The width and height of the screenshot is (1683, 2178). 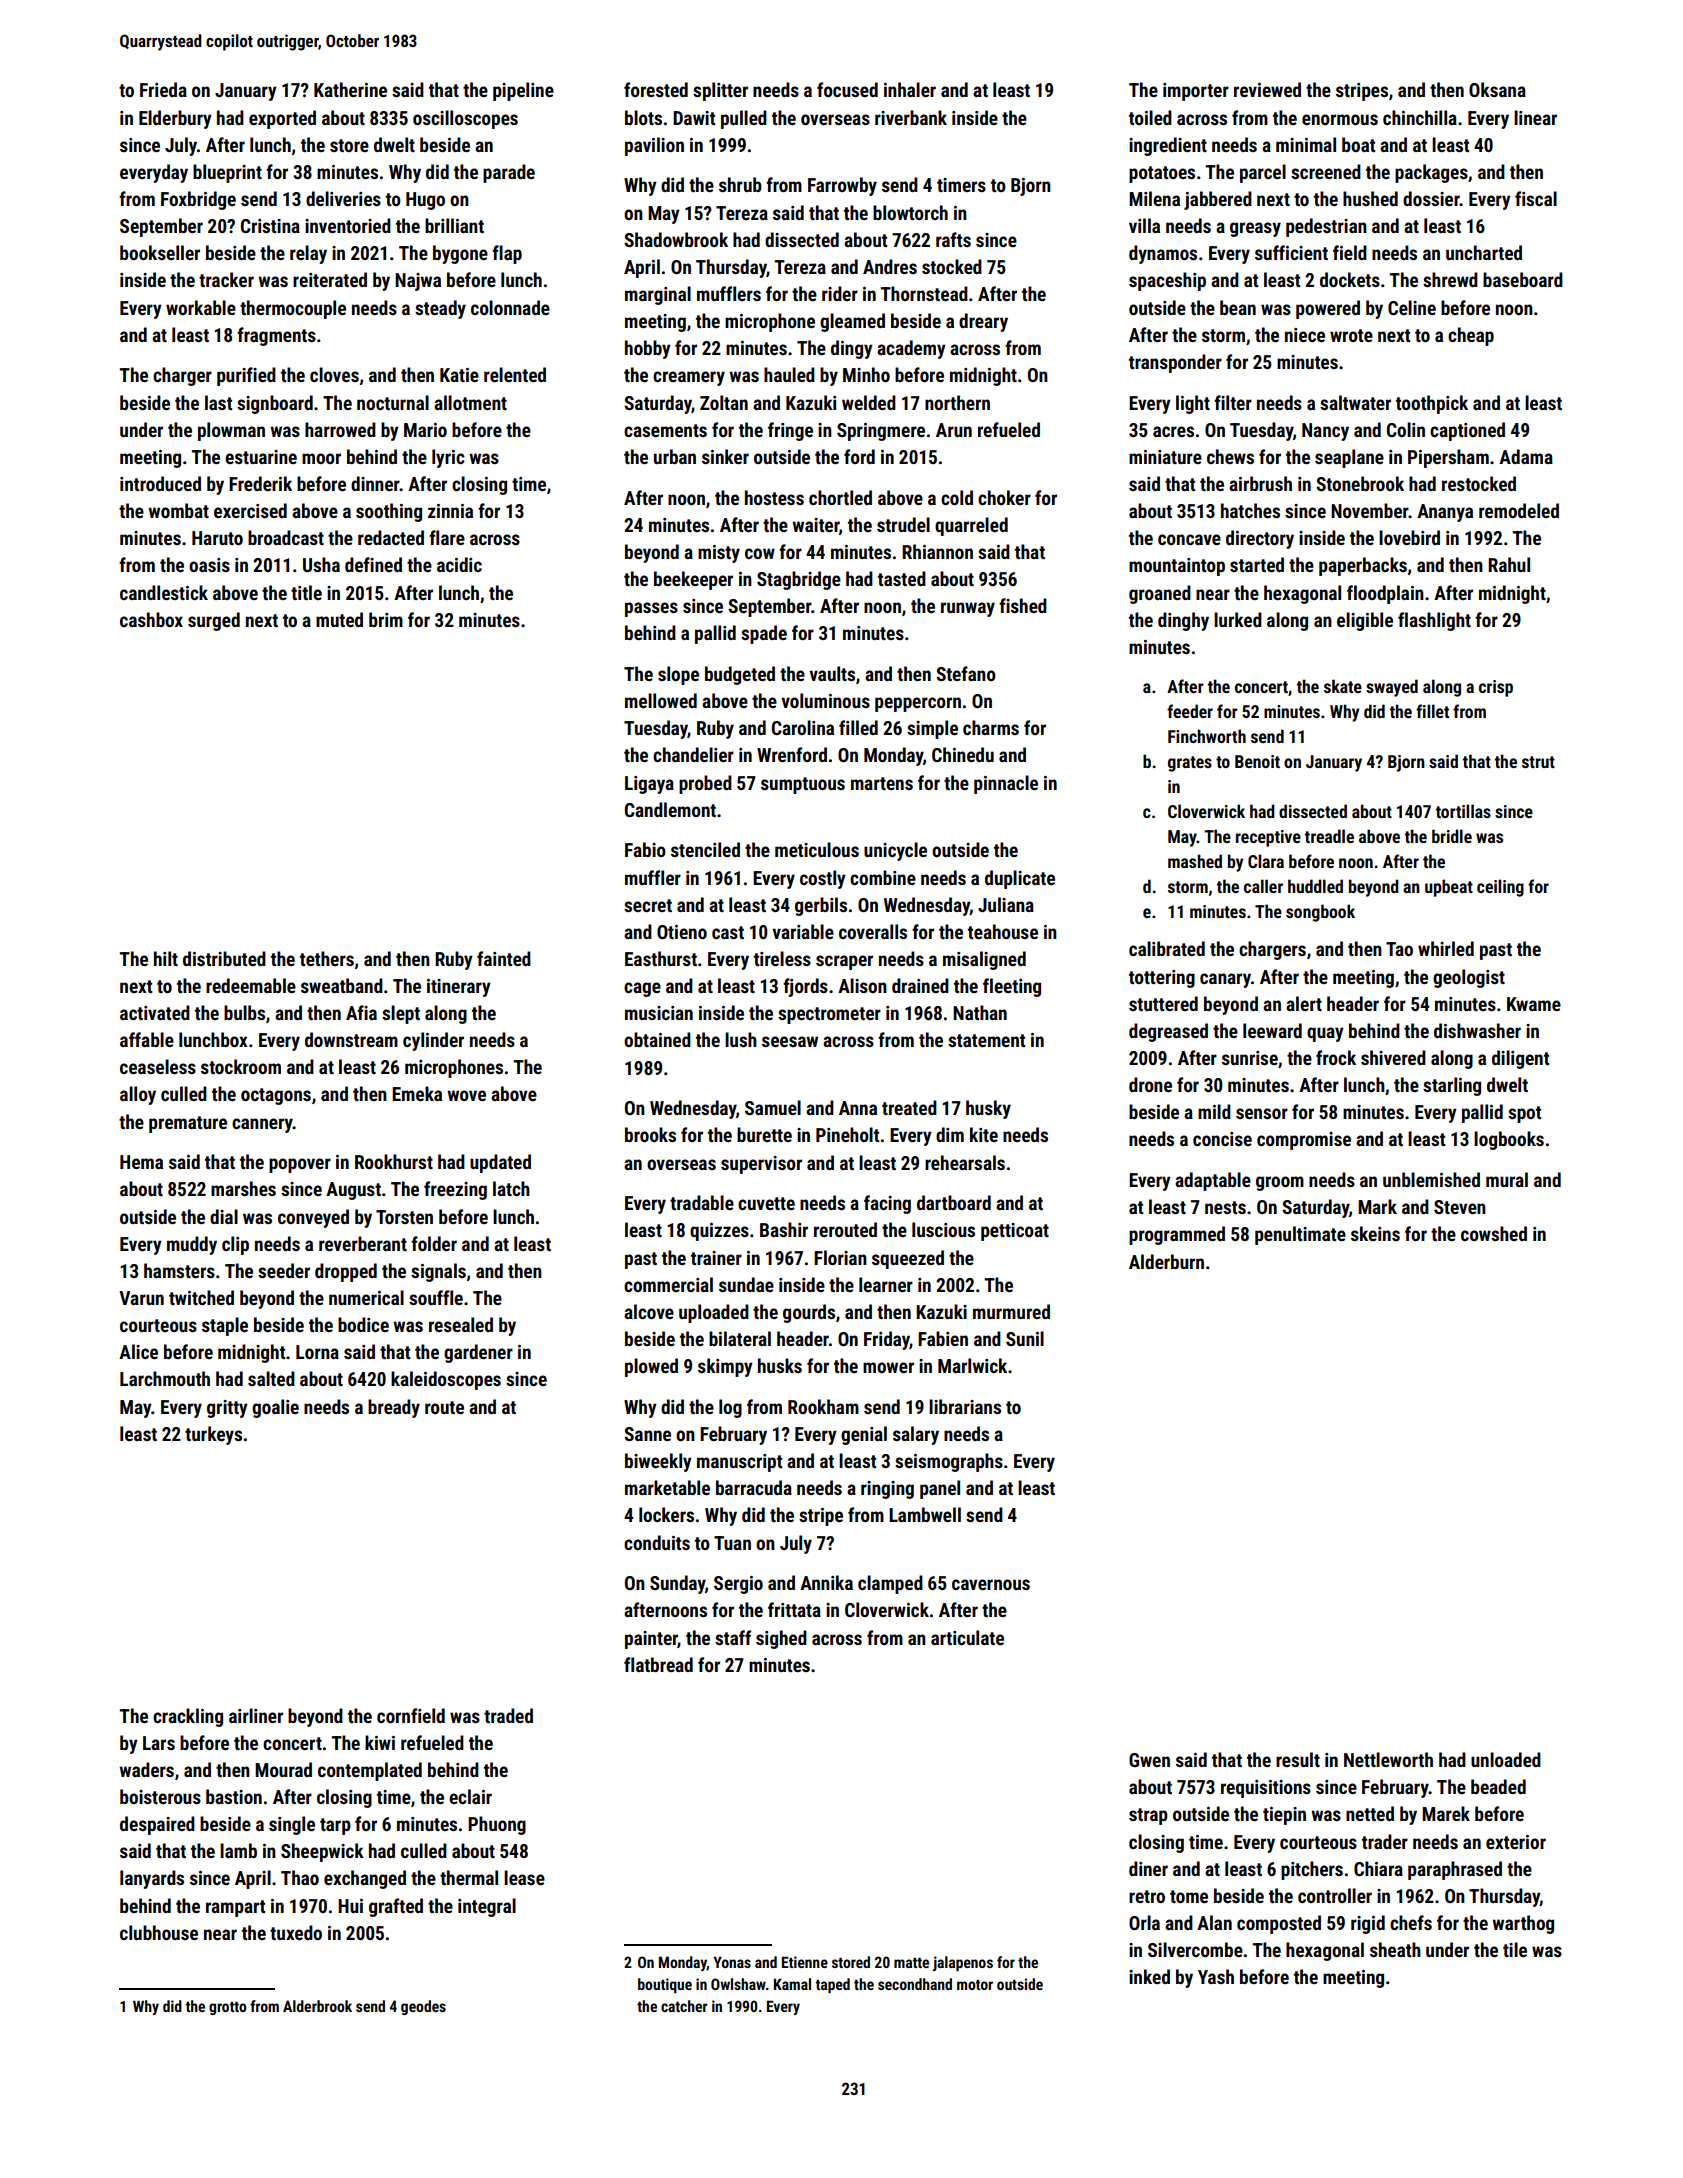 What do you see at coordinates (1298, 1759) in the screenshot?
I see `result` at bounding box center [1298, 1759].
